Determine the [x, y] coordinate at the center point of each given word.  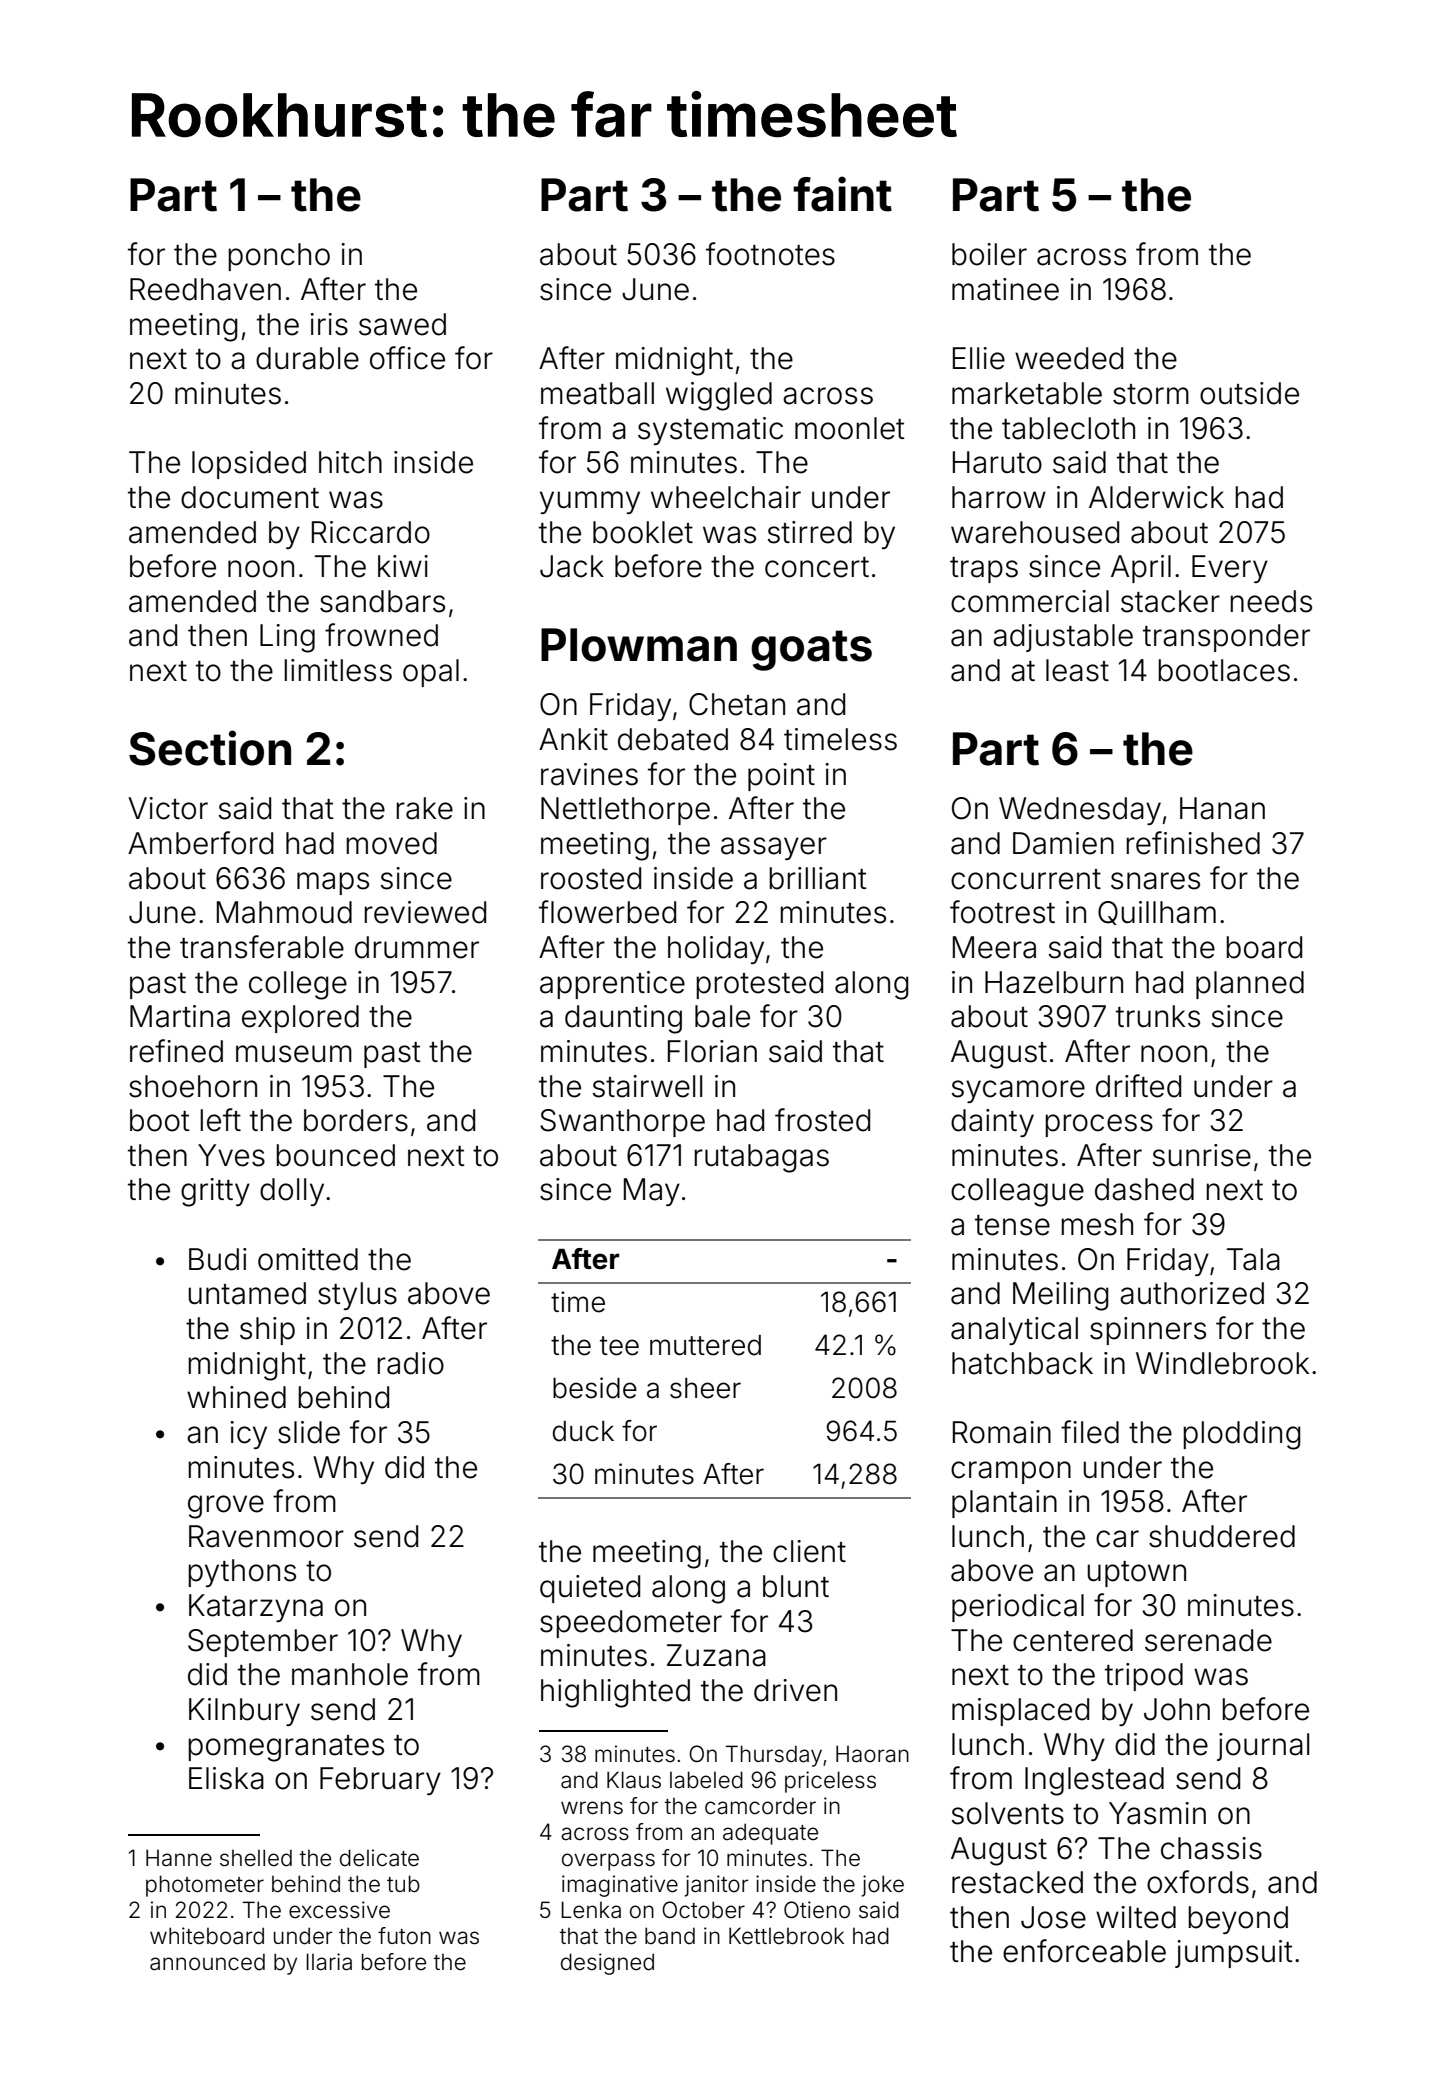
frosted [822, 1120]
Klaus [634, 1780]
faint [842, 194]
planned [1250, 985]
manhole [350, 1674]
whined [236, 1397]
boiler [989, 254]
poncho [279, 257]
